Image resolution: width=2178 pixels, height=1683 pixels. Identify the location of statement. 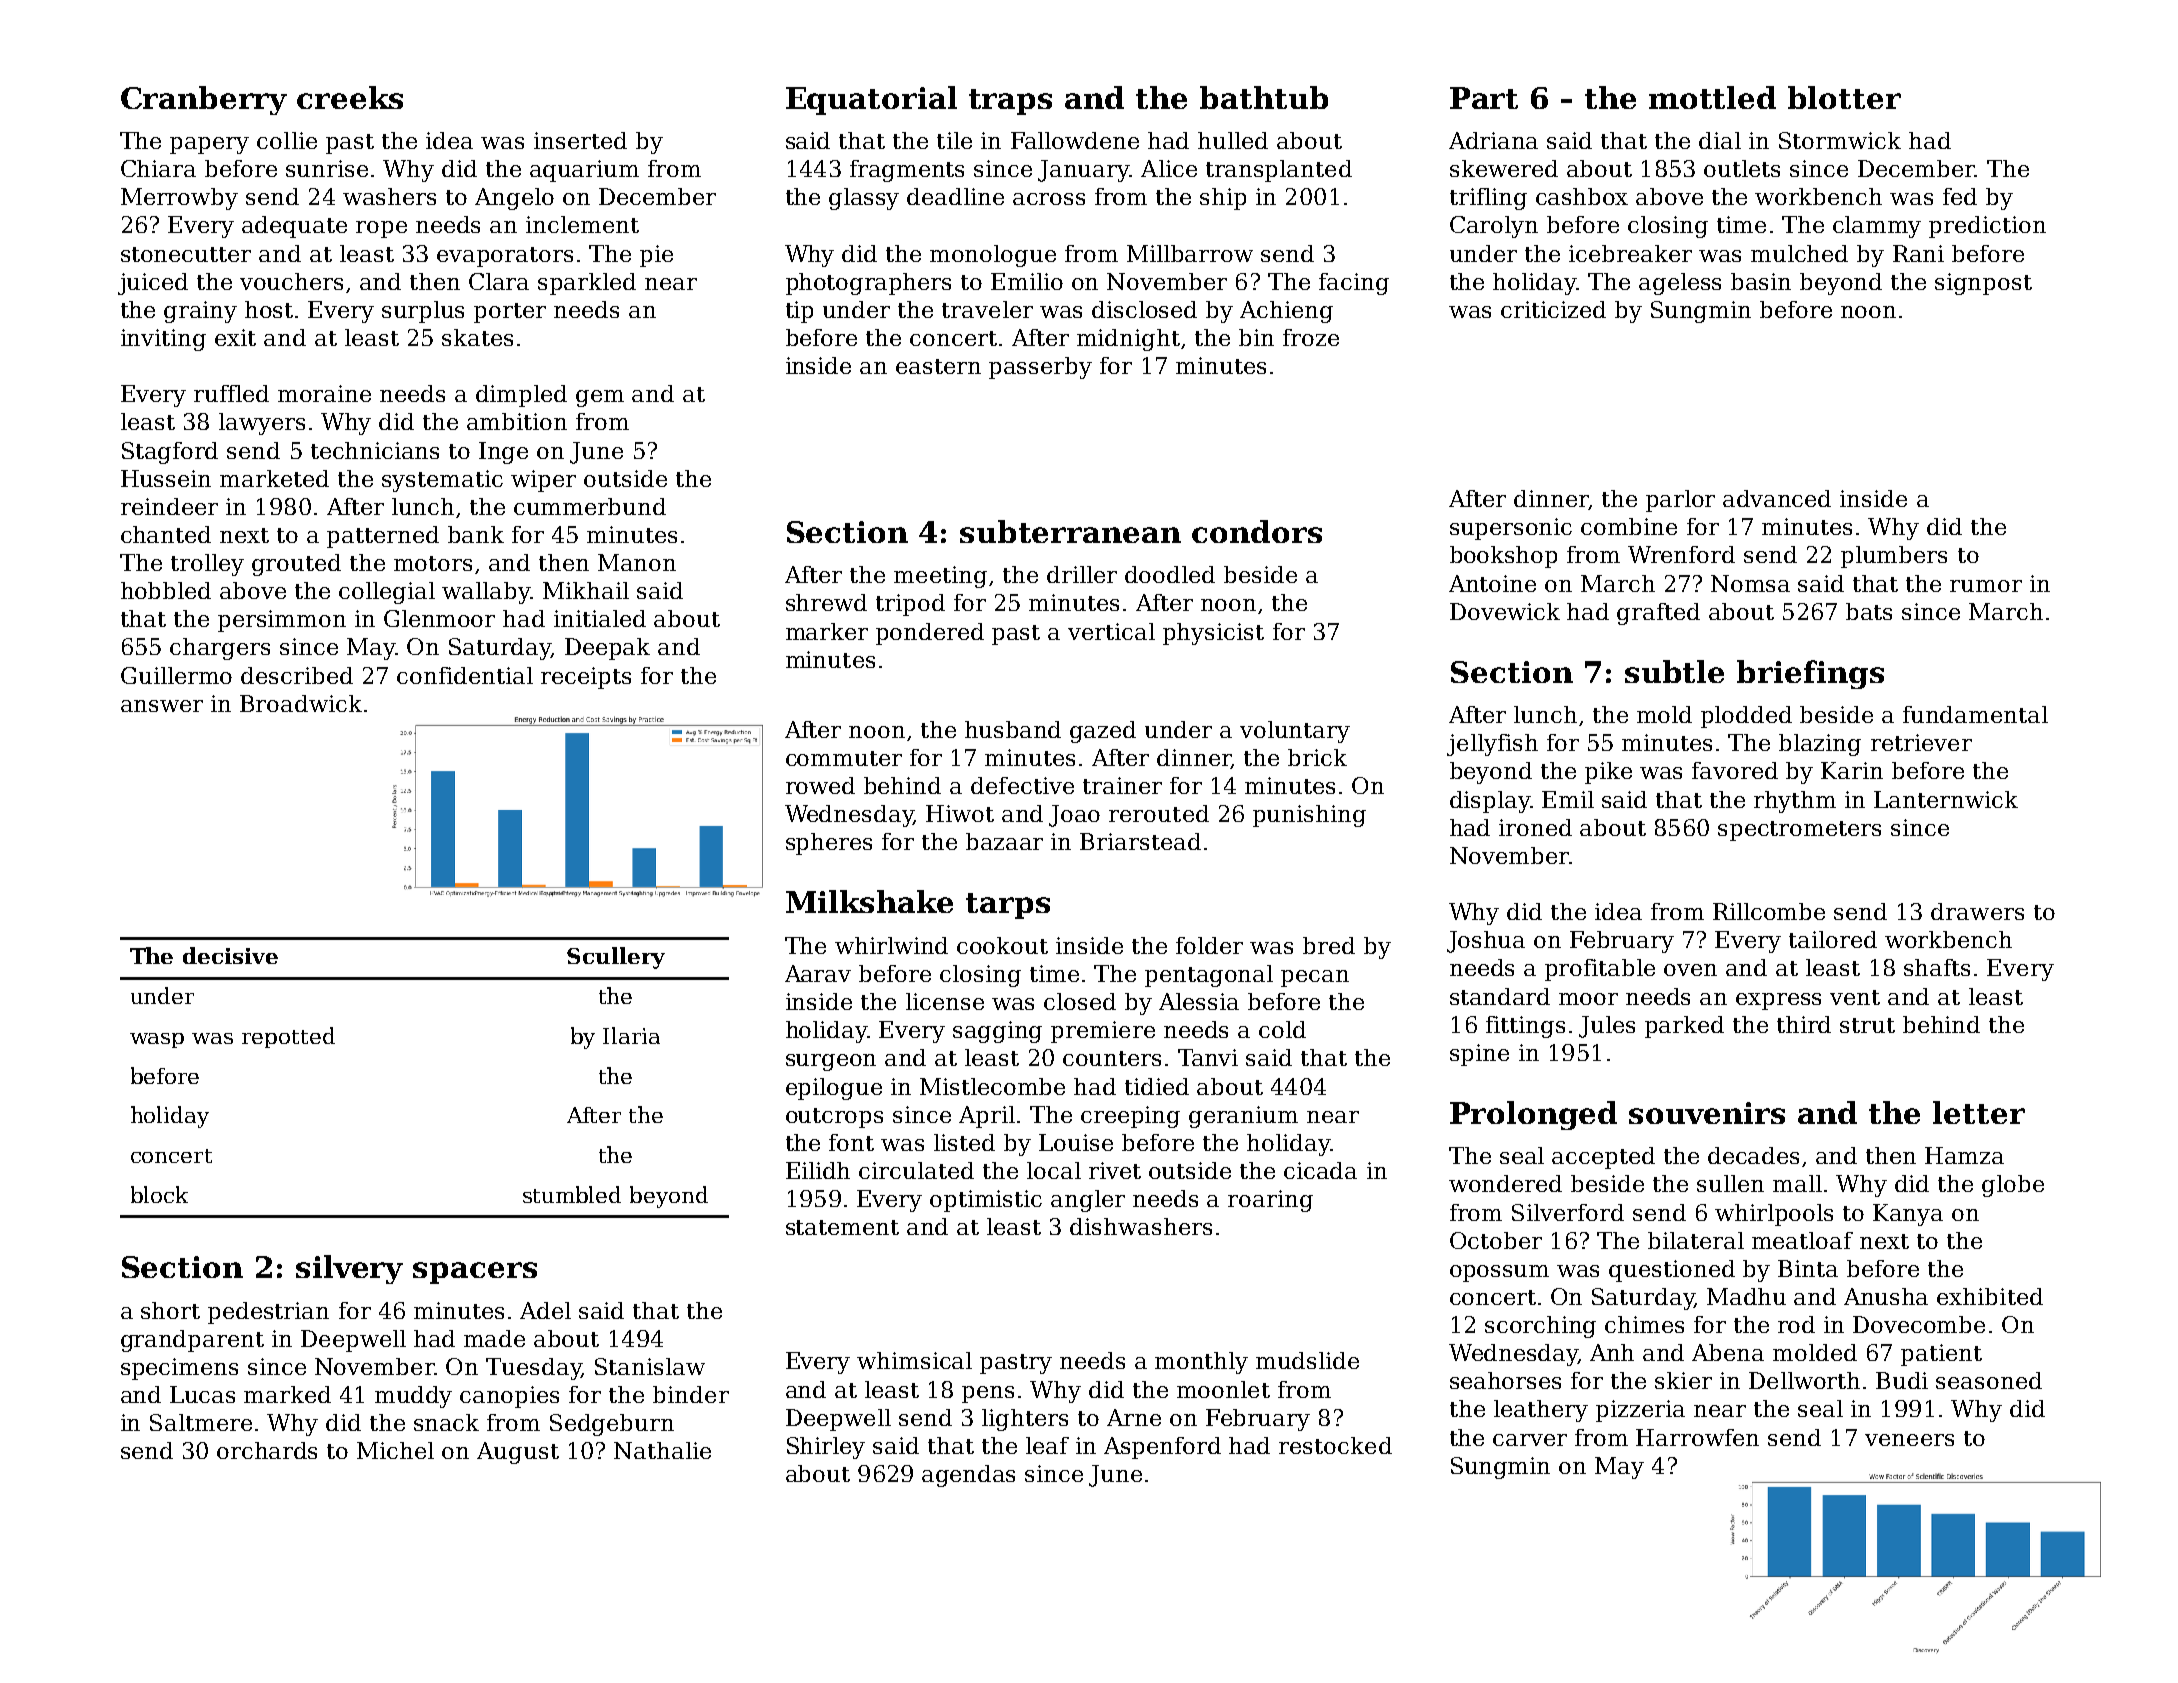
(842, 1227).
